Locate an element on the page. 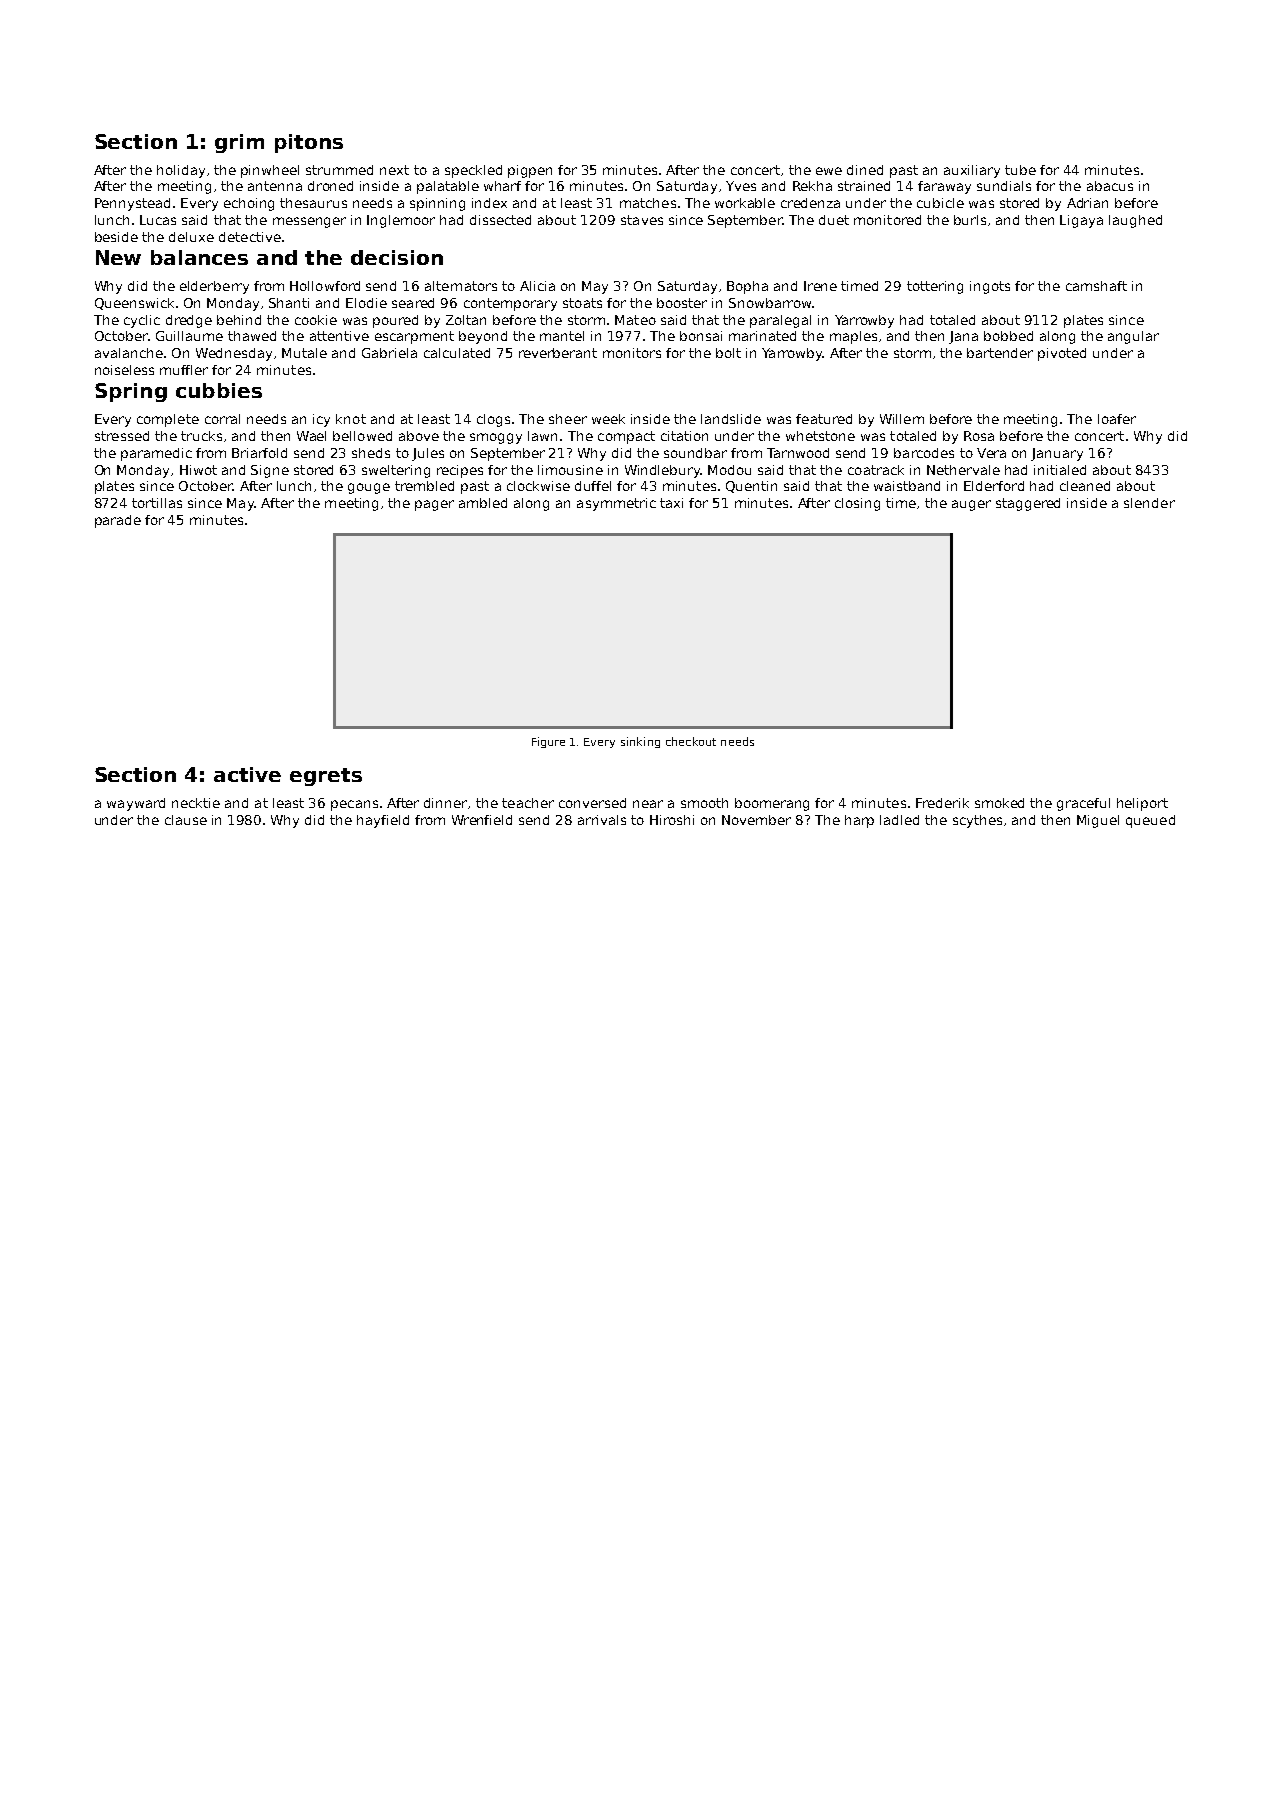 The width and height of the image is (1286, 1819). parade is located at coordinates (118, 521).
